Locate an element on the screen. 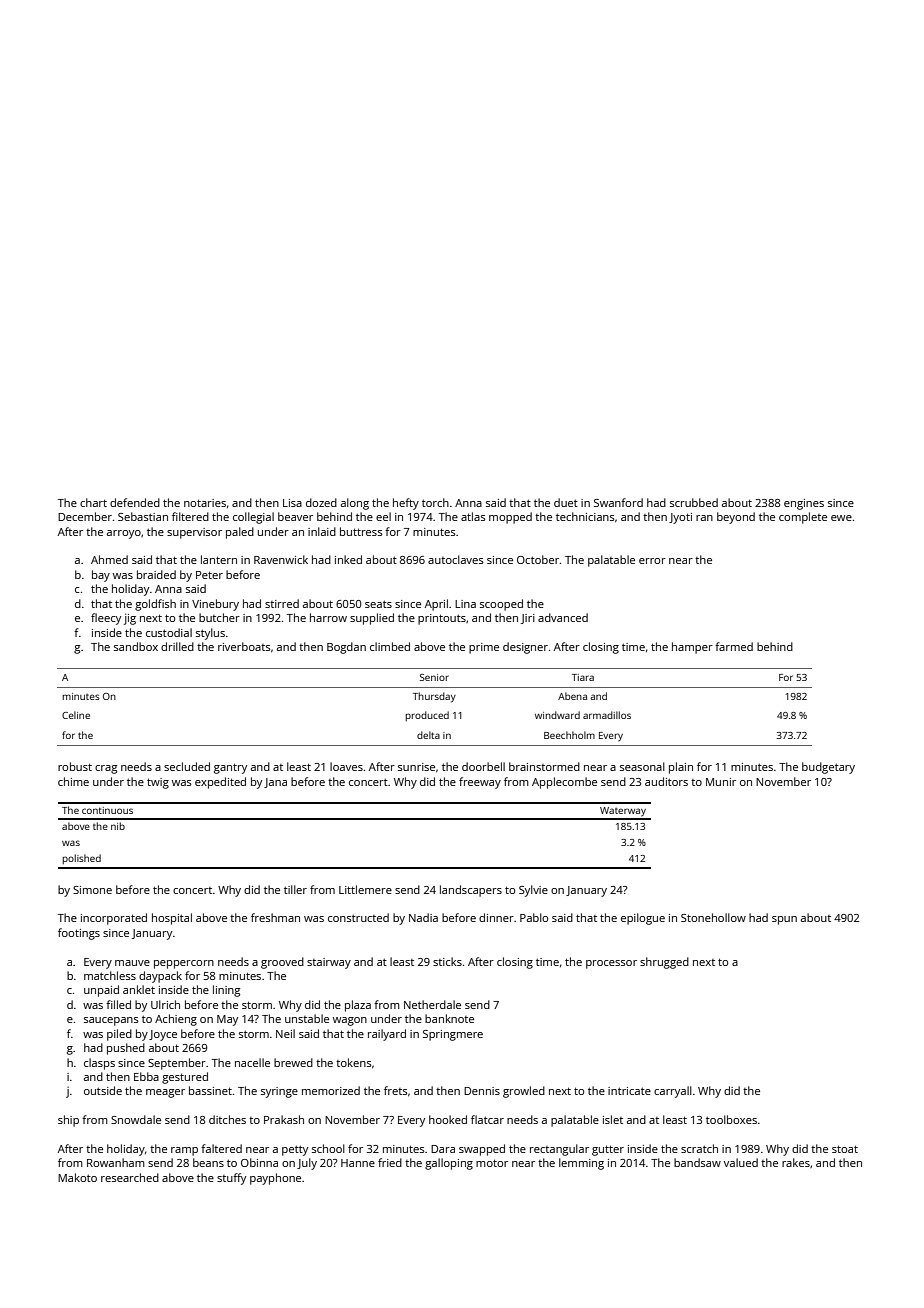  Sylvie is located at coordinates (533, 891).
